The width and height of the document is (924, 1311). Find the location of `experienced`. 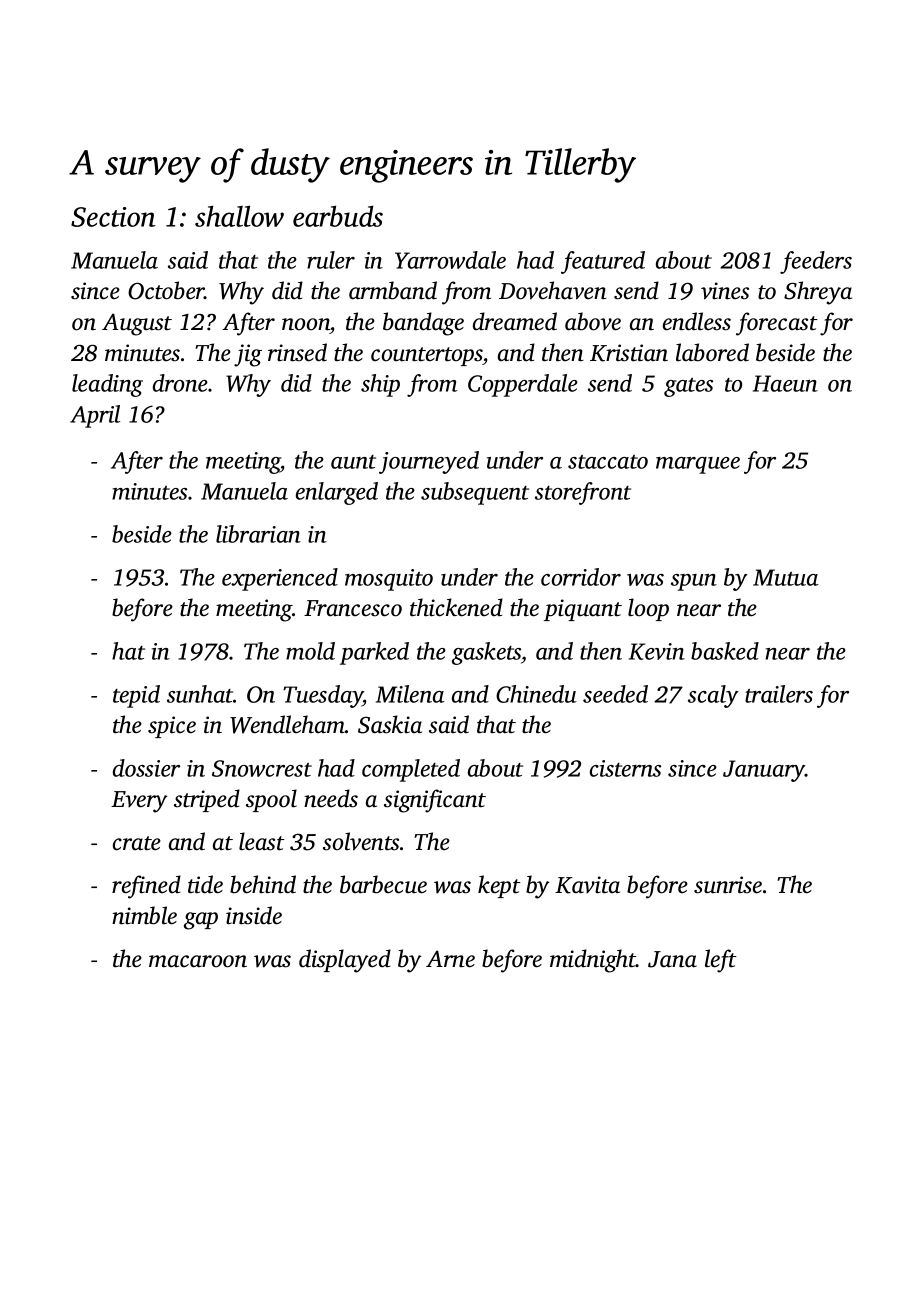

experienced is located at coordinates (280, 579).
